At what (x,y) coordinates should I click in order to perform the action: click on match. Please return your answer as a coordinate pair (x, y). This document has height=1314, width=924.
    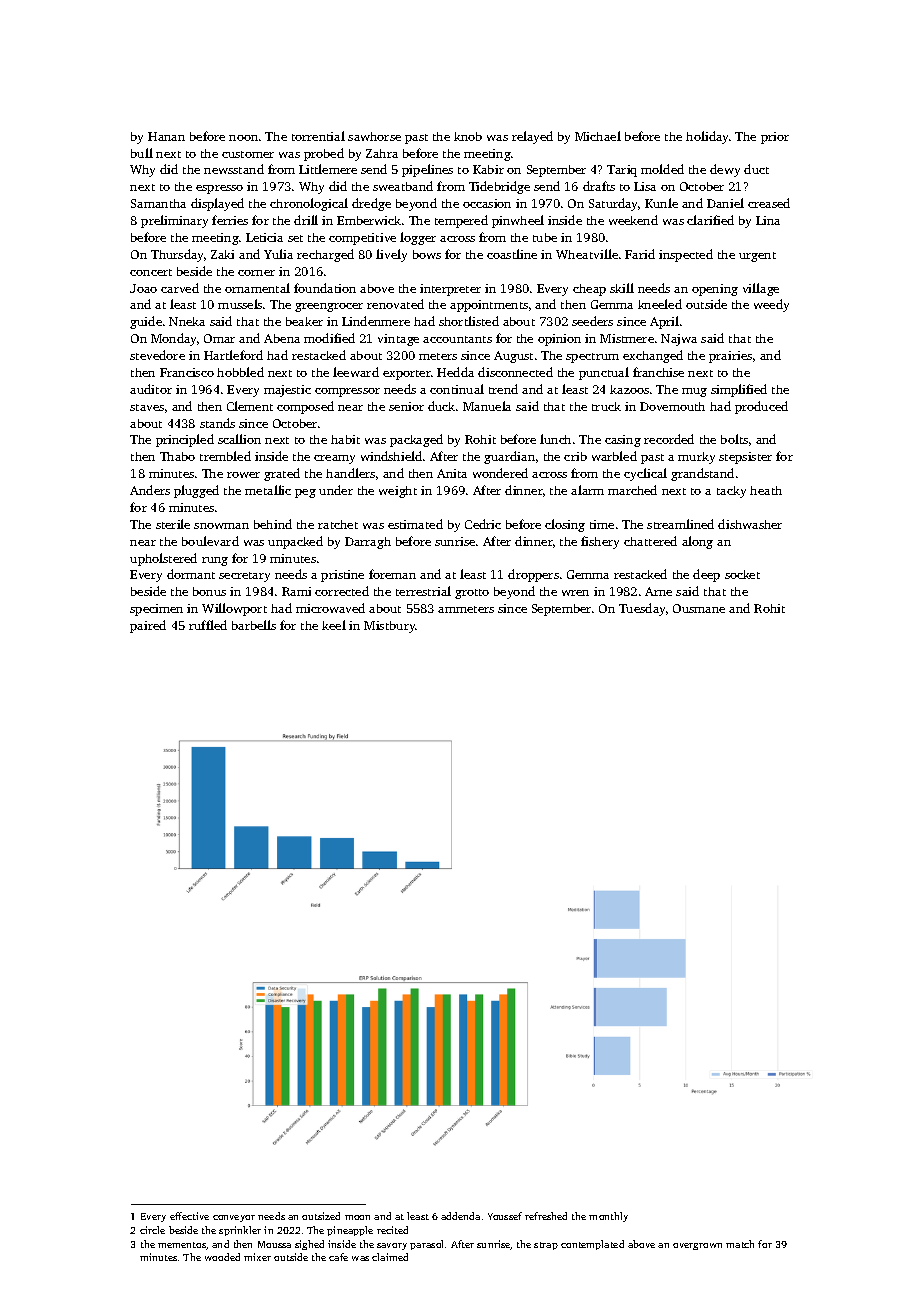
    Looking at the image, I should click on (740, 1244).
